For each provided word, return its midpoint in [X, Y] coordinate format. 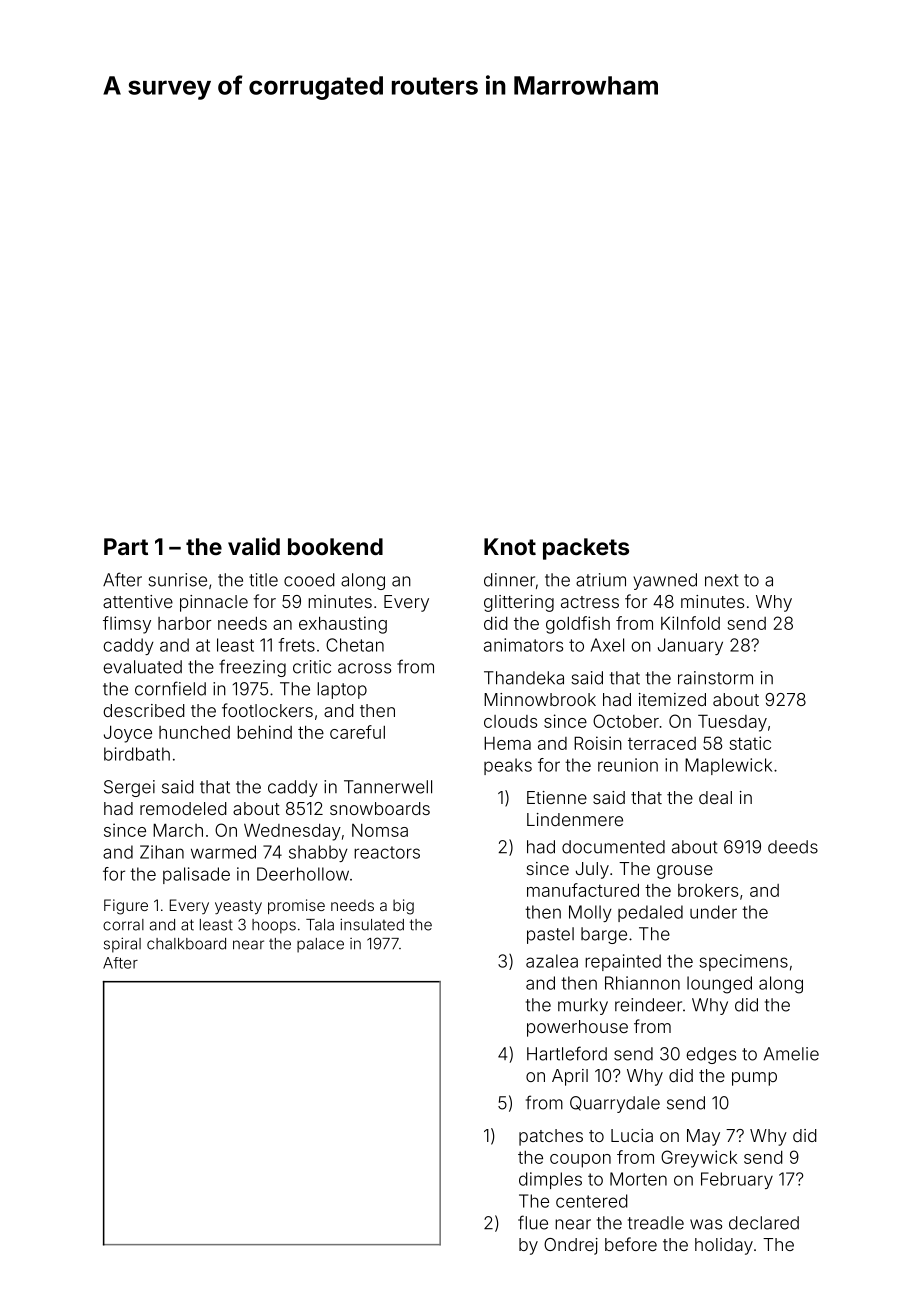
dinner [509, 580]
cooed [309, 580]
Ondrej [571, 1246]
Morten [638, 1179]
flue [533, 1222]
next [722, 580]
